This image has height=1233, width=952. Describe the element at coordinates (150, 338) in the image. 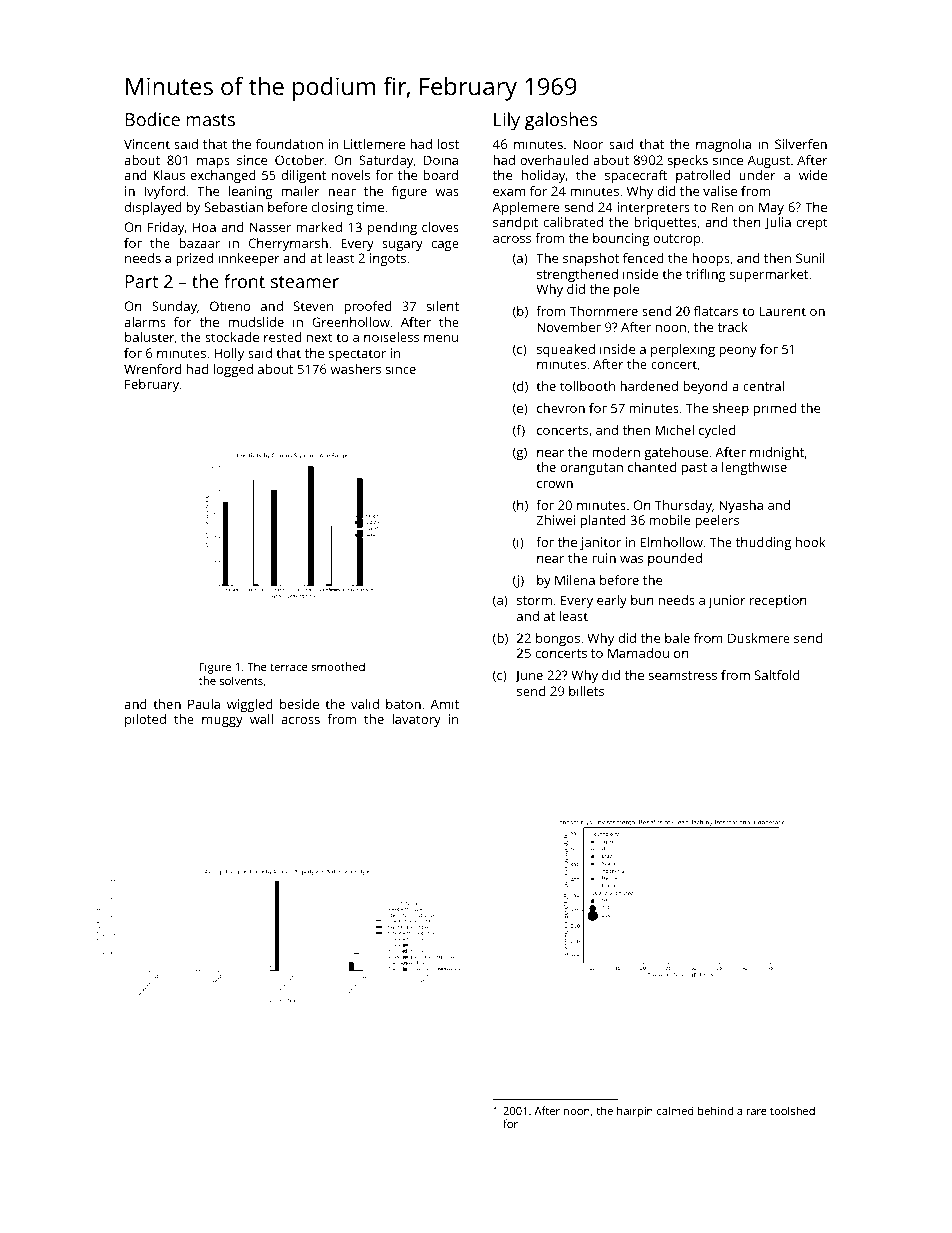

I see `baluster` at that location.
